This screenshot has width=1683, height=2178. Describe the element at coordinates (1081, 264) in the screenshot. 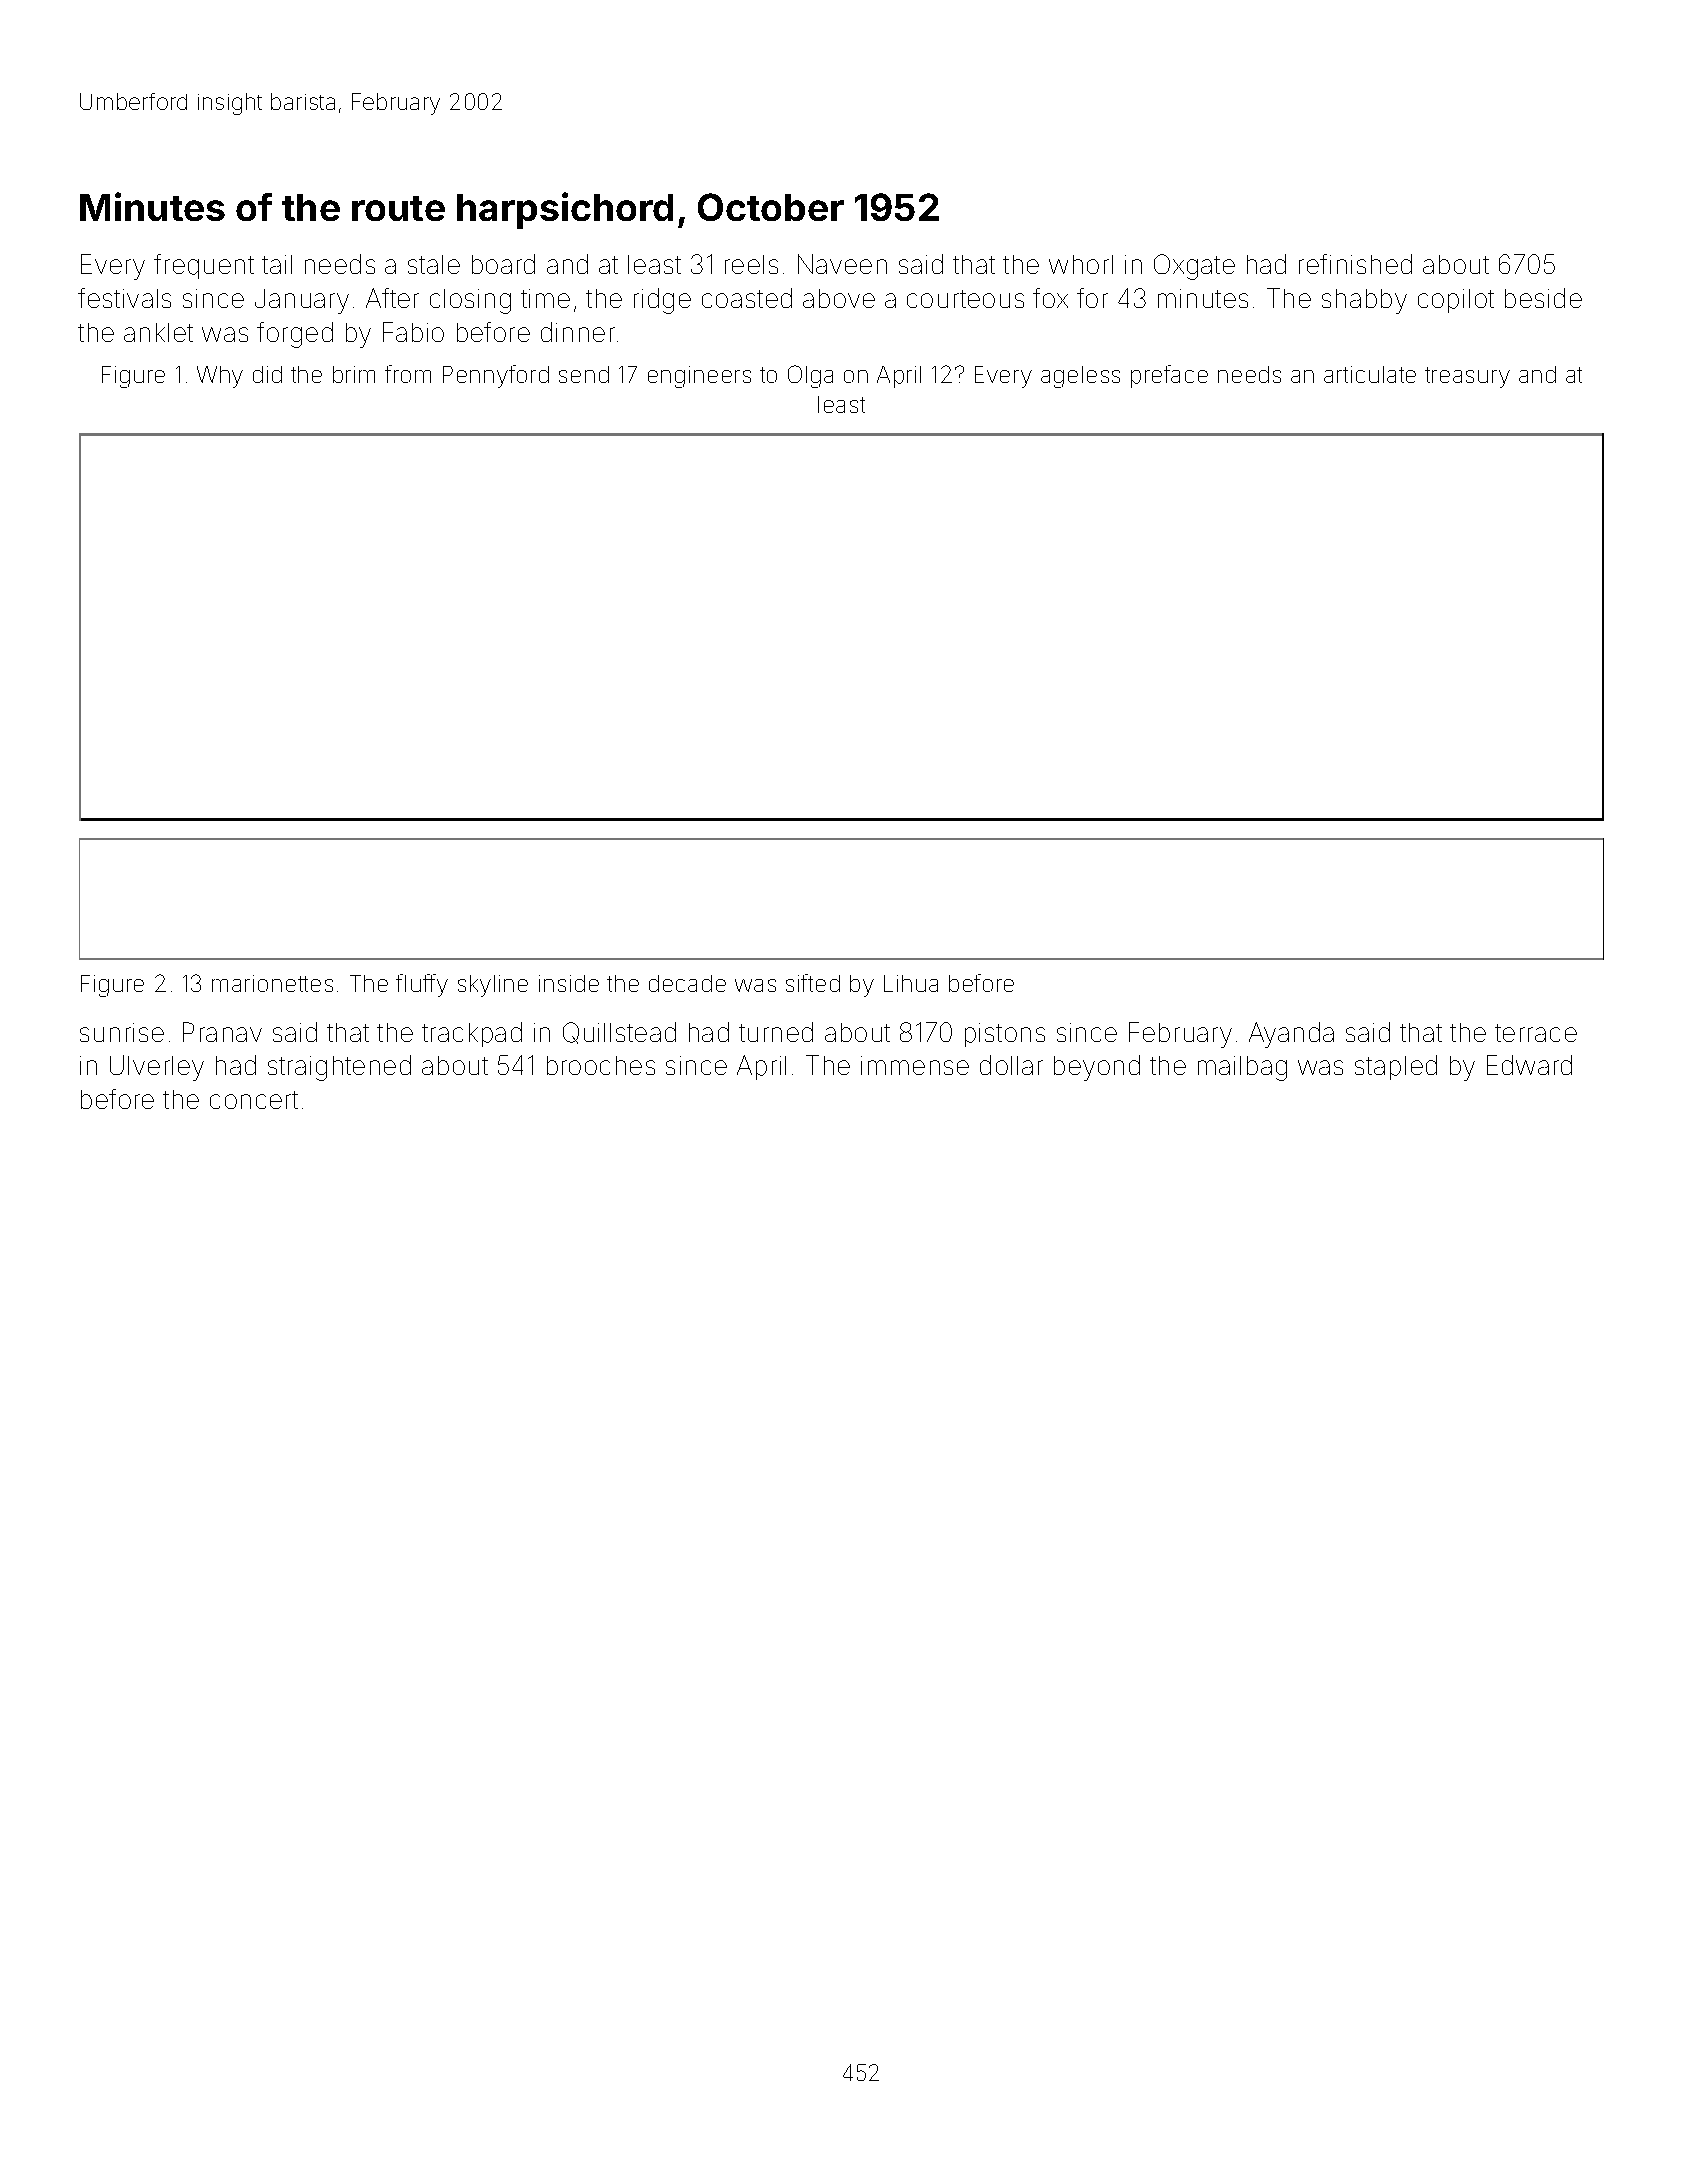

I see `whorl` at that location.
